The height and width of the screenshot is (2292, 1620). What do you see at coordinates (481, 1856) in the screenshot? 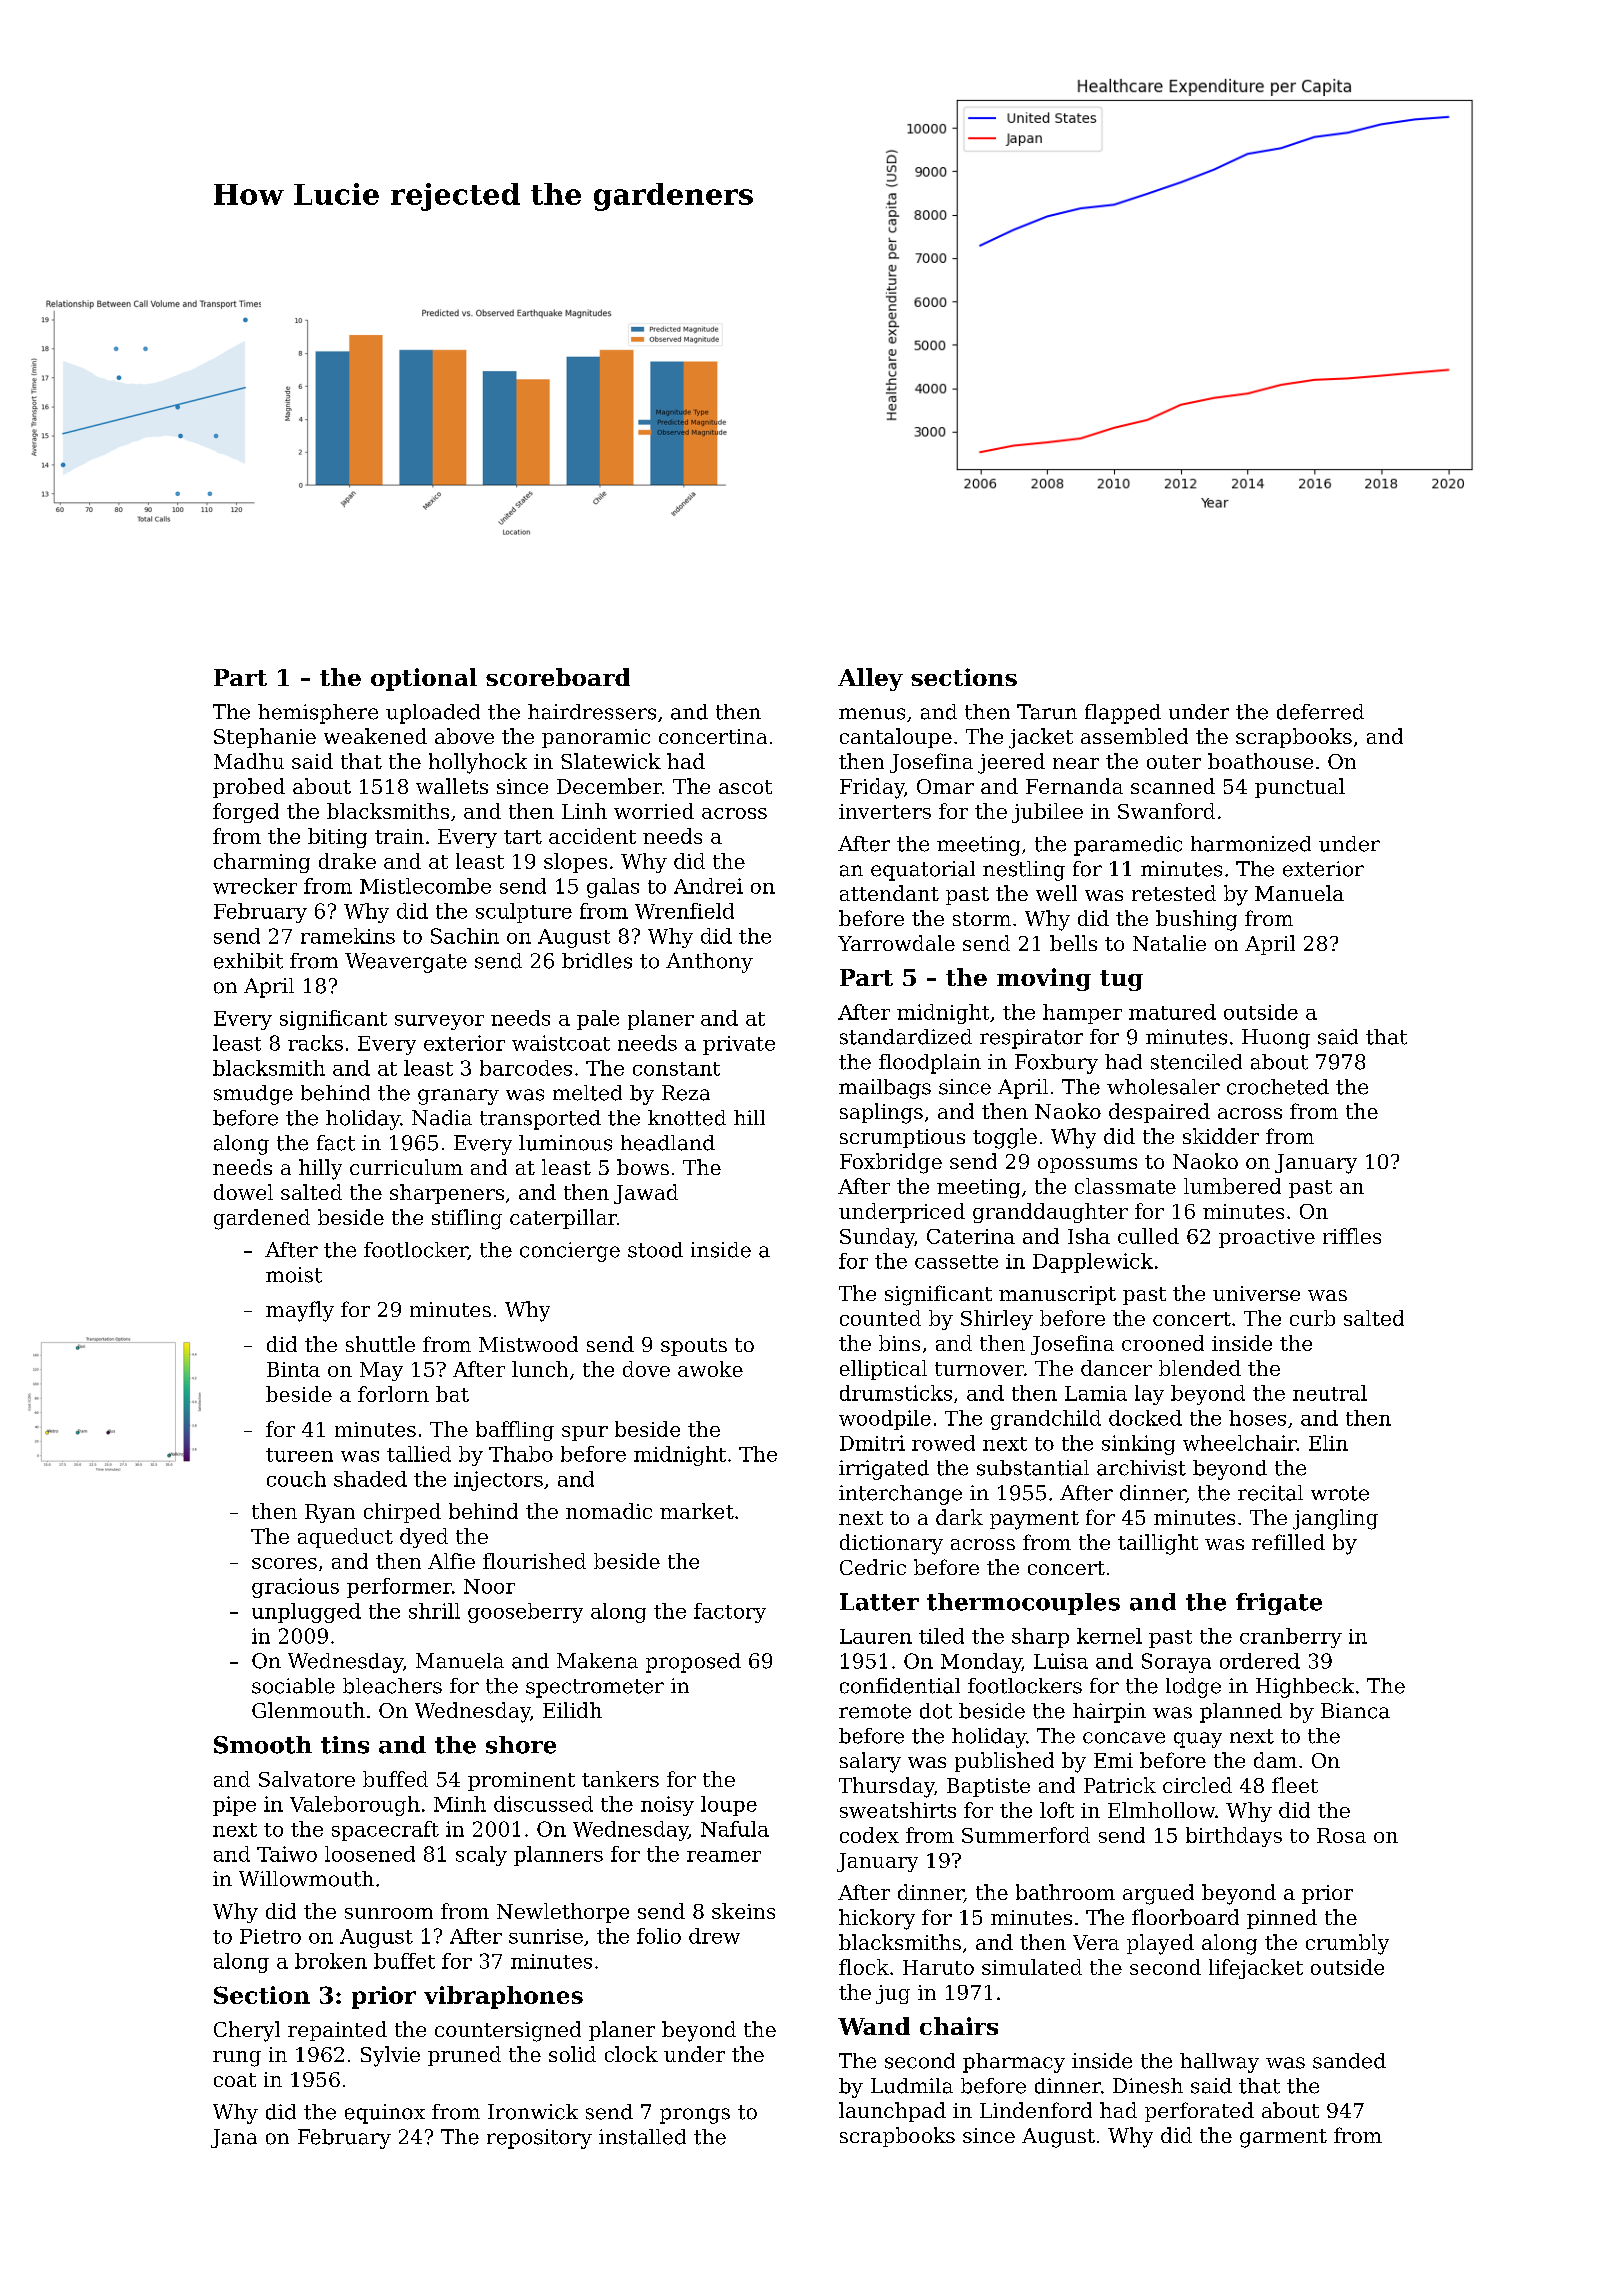
I see `scaly` at bounding box center [481, 1856].
